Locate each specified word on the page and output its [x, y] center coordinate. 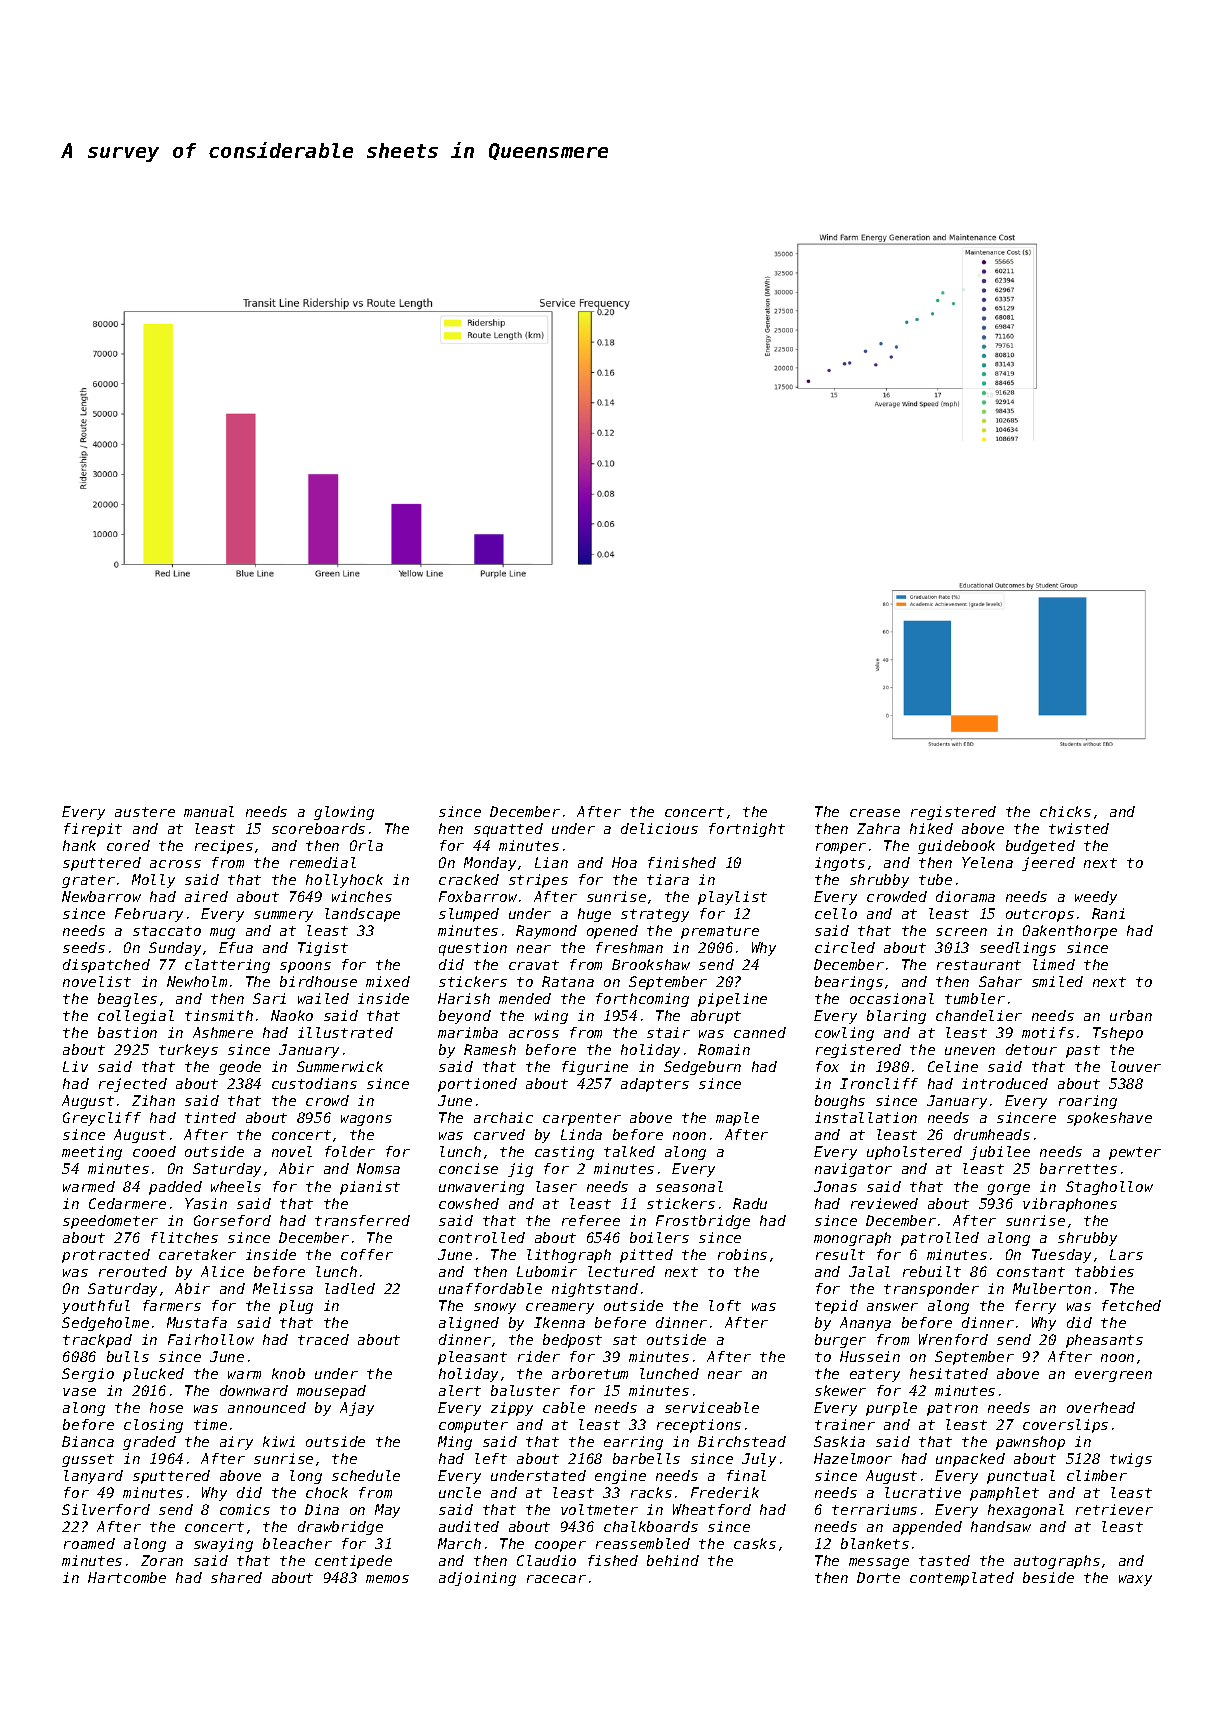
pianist [370, 1188]
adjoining [477, 1579]
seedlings [1018, 949]
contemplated [962, 1579]
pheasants [1104, 1341]
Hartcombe [127, 1577]
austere [145, 812]
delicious [659, 828]
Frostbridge [703, 1222]
